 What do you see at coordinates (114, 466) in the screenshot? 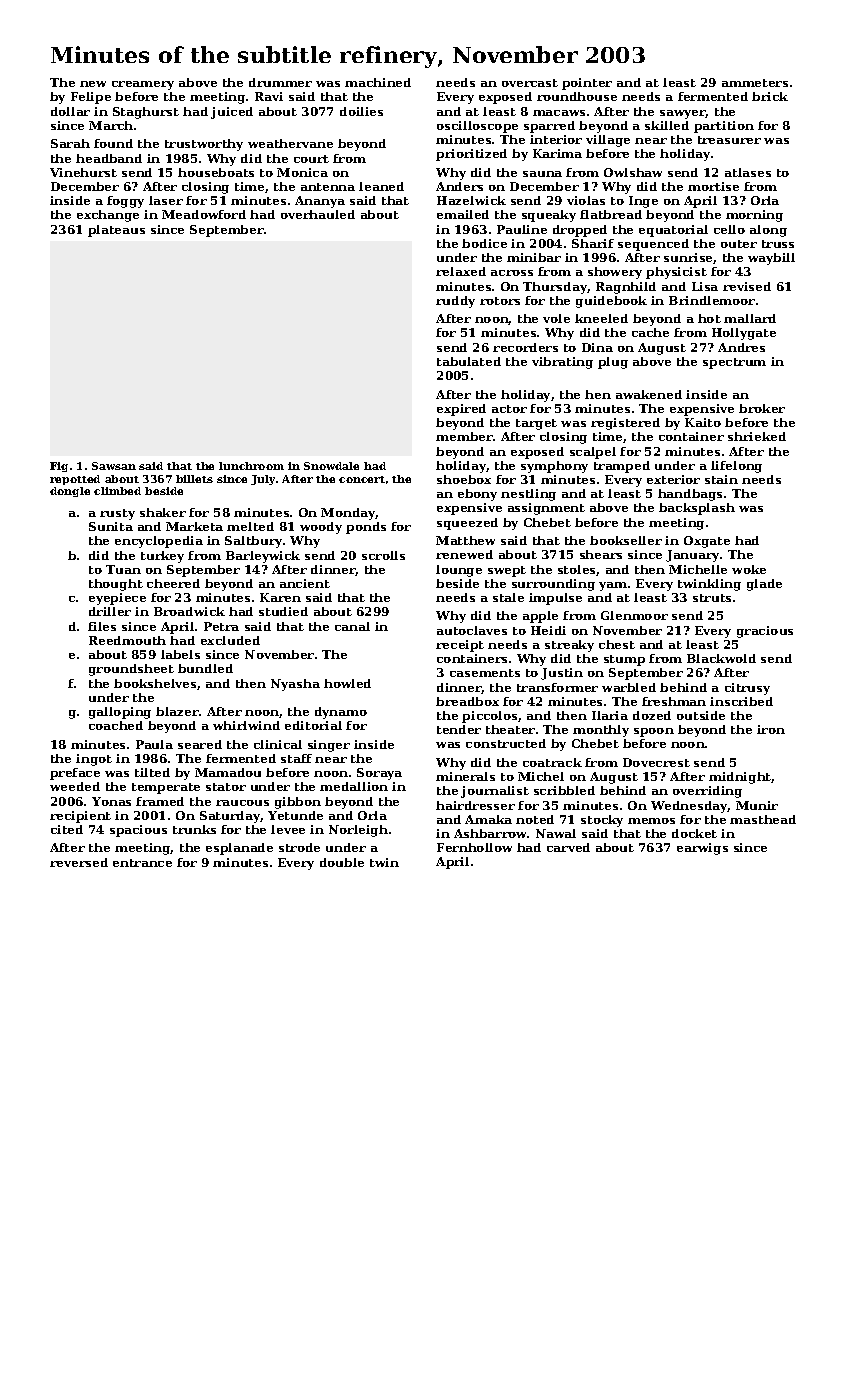
I see `Sawsan` at bounding box center [114, 466].
